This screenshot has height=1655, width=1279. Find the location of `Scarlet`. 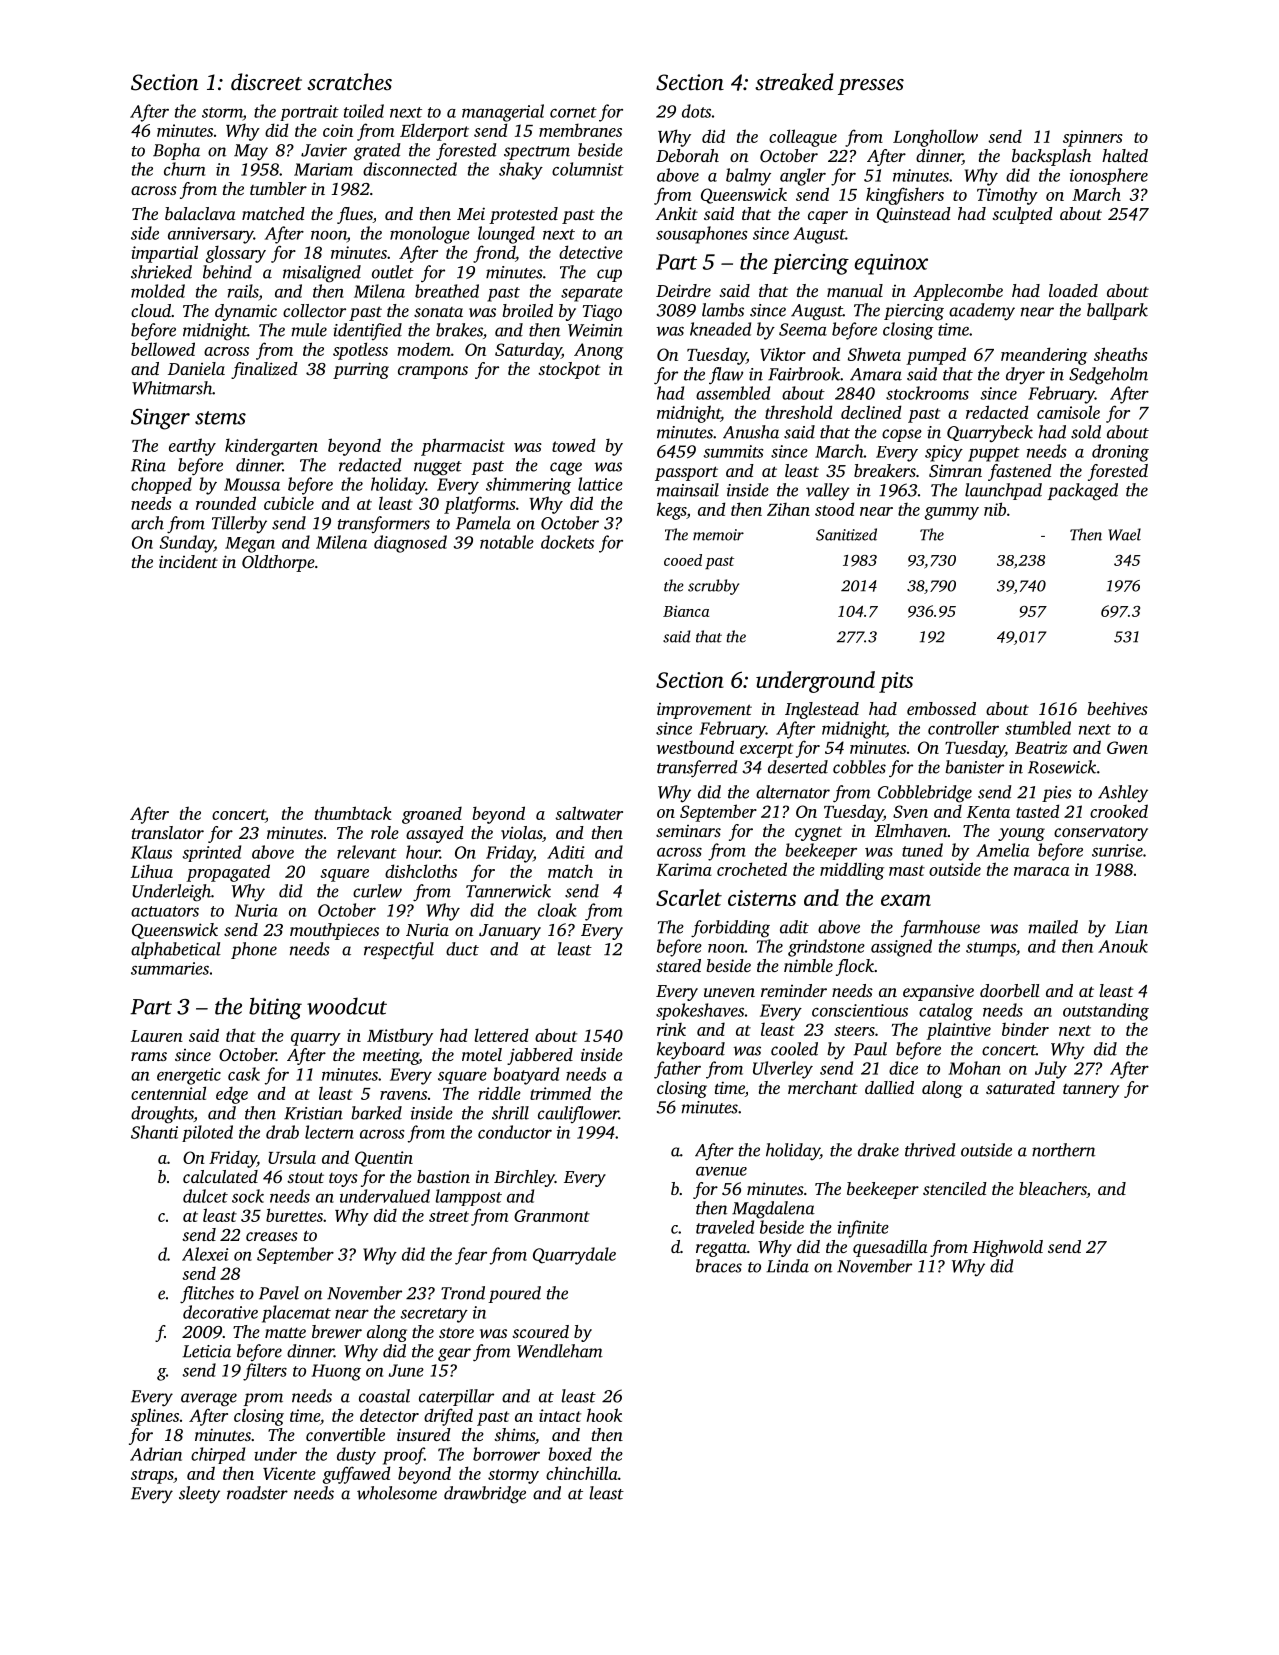

Scarlet is located at coordinates (689, 897).
